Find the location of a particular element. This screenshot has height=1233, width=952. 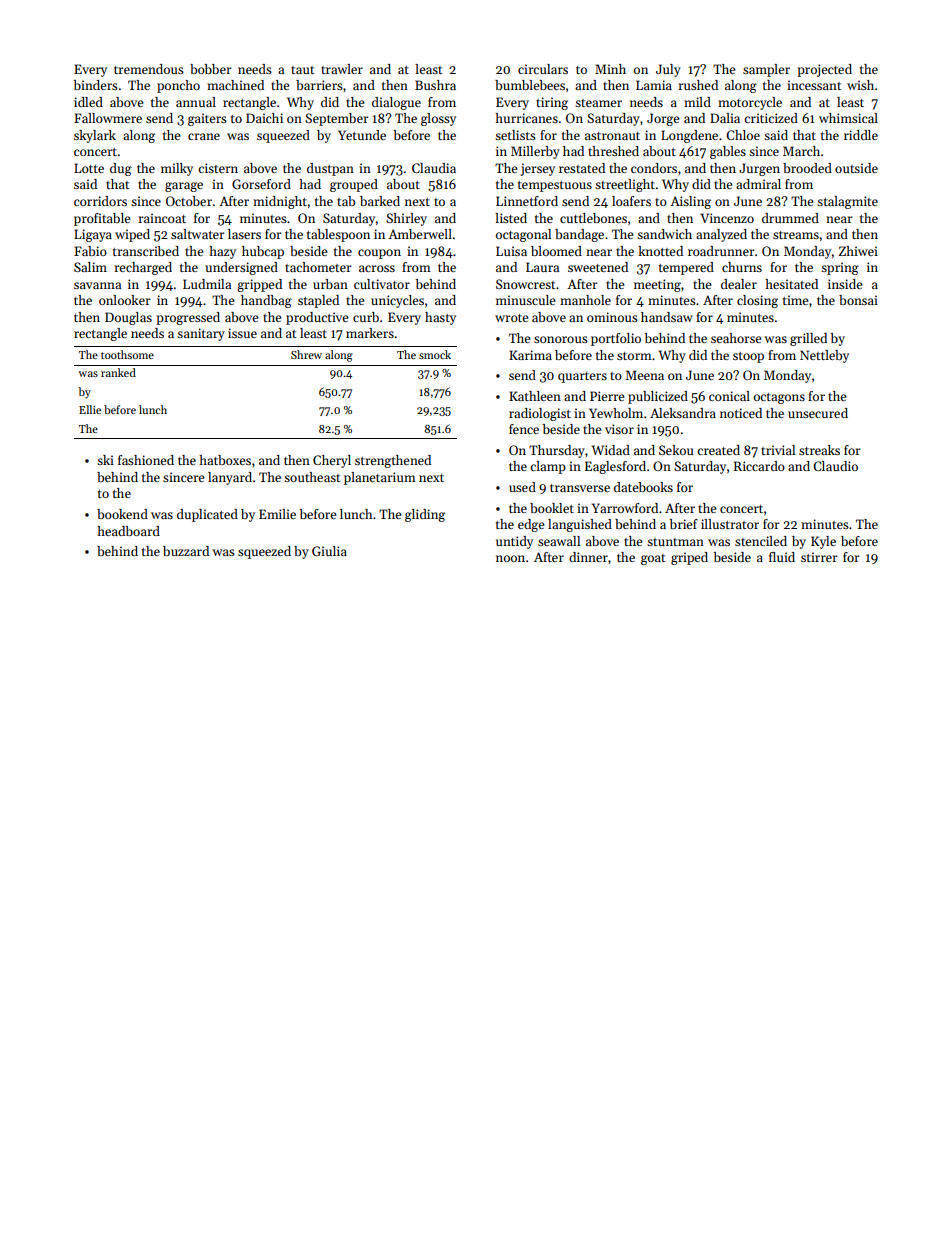

visor is located at coordinates (619, 429).
